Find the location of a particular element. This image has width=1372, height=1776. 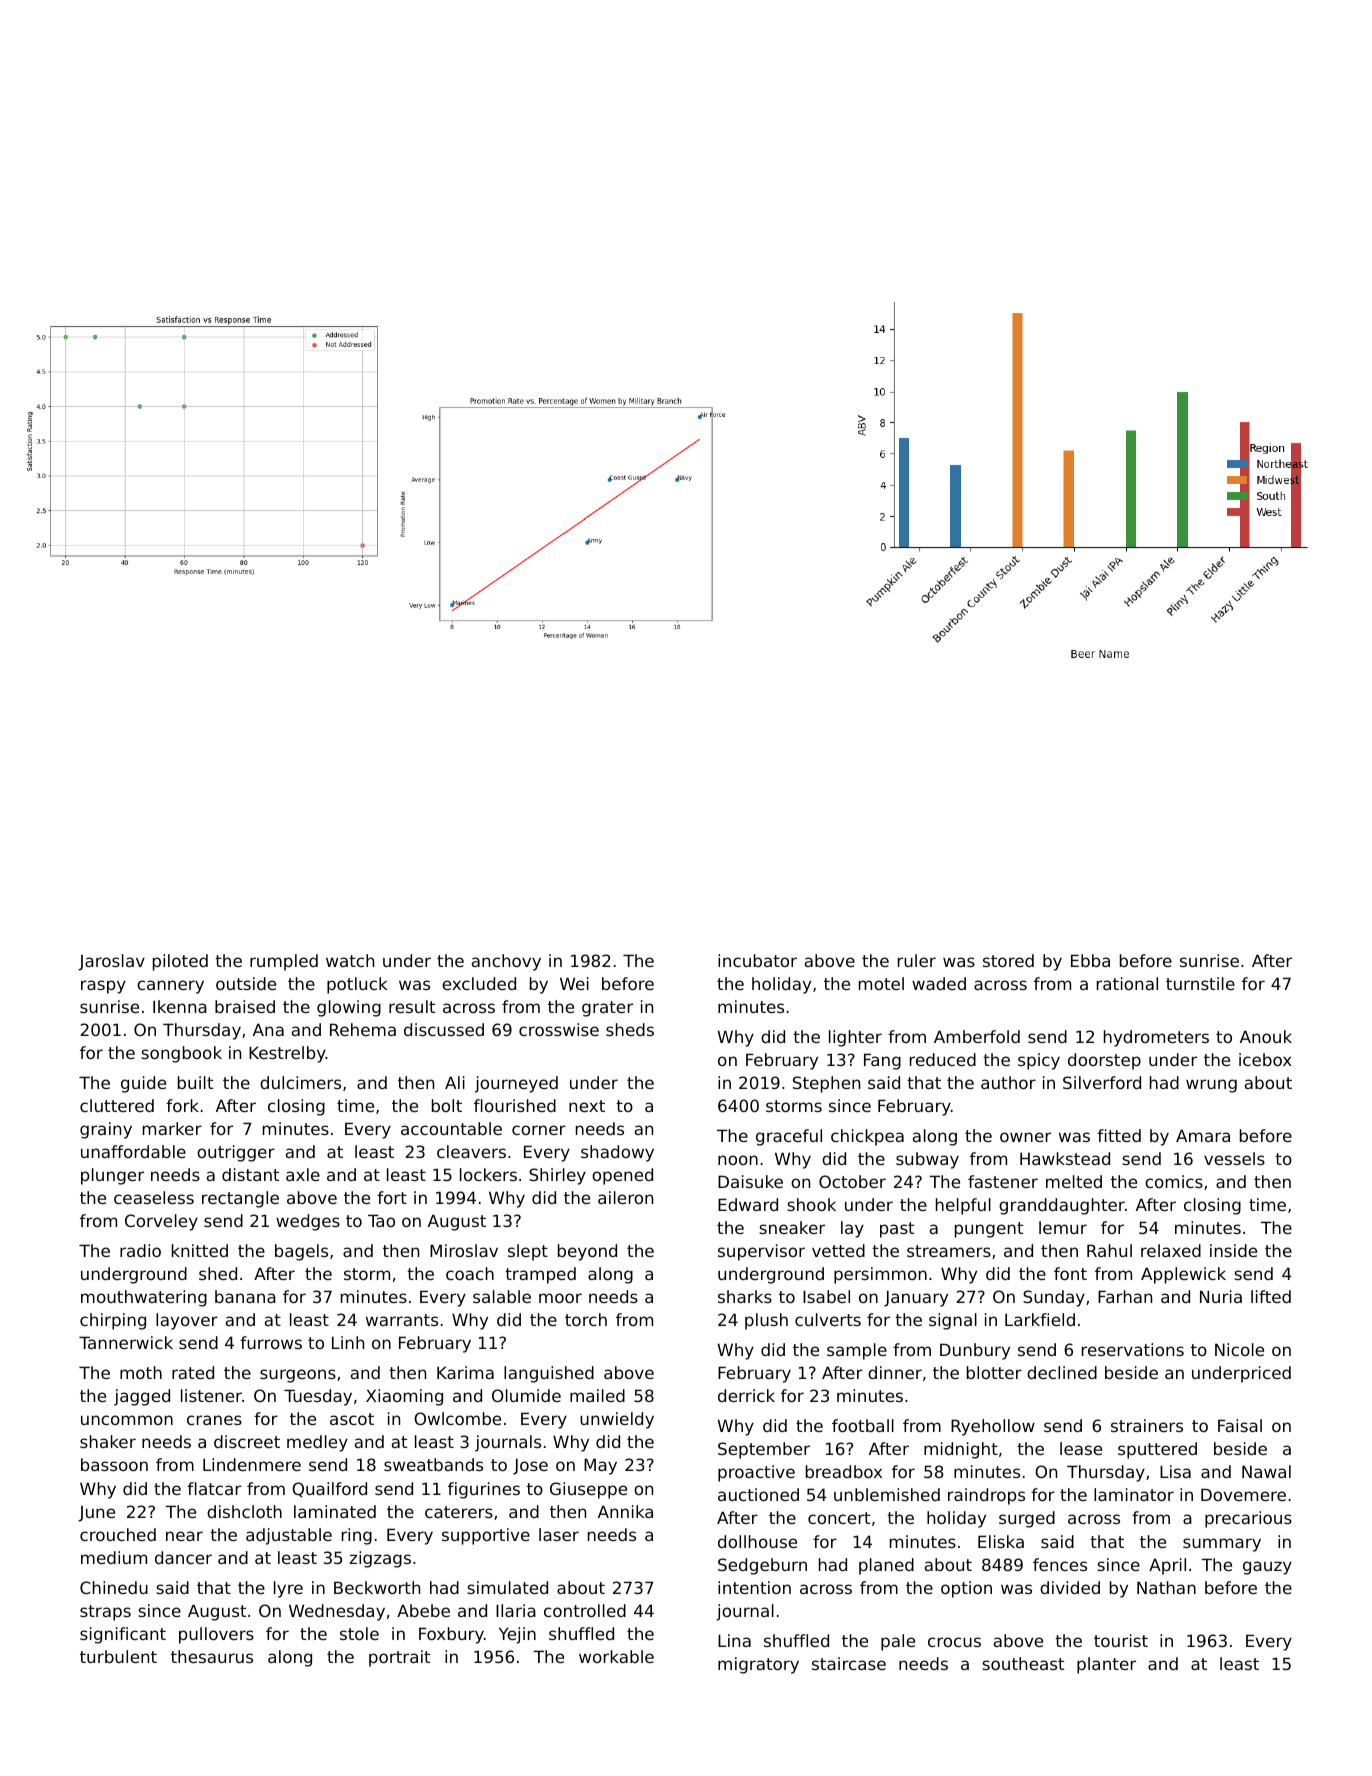

strainers is located at coordinates (1147, 1425).
